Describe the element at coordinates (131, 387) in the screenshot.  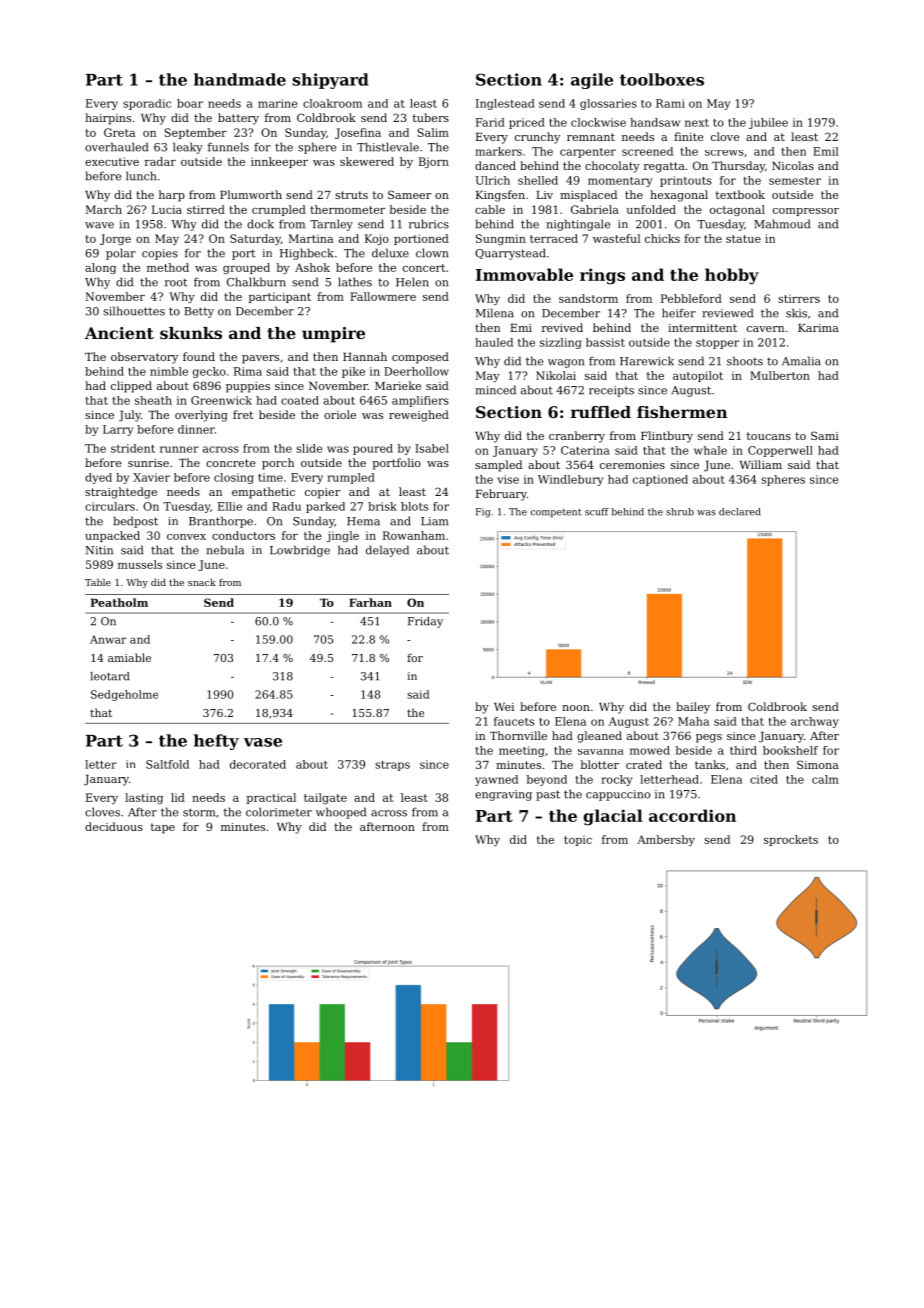
I see `clipped` at that location.
